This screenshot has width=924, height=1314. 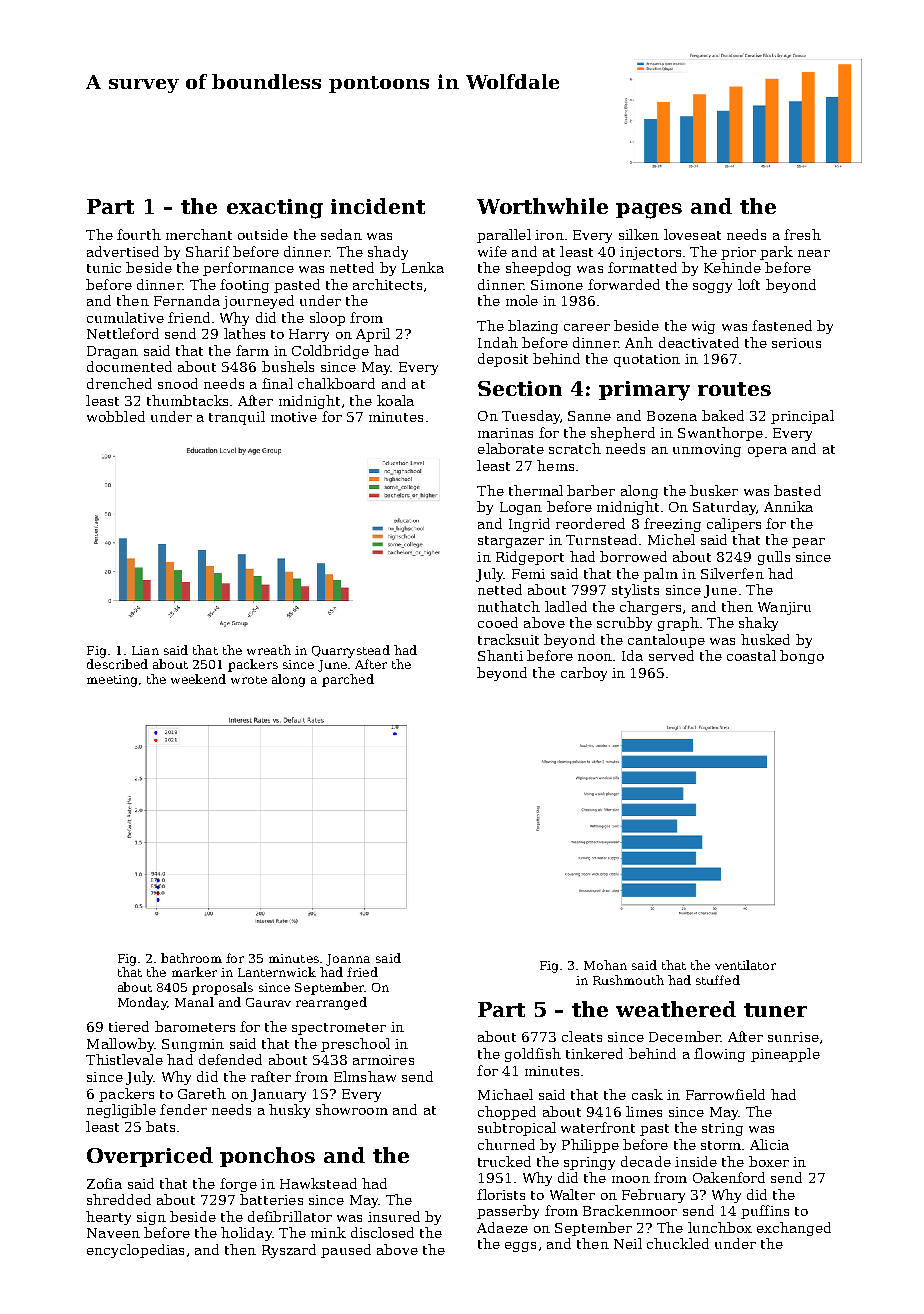 What do you see at coordinates (289, 1251) in the screenshot?
I see `Ryszard` at bounding box center [289, 1251].
